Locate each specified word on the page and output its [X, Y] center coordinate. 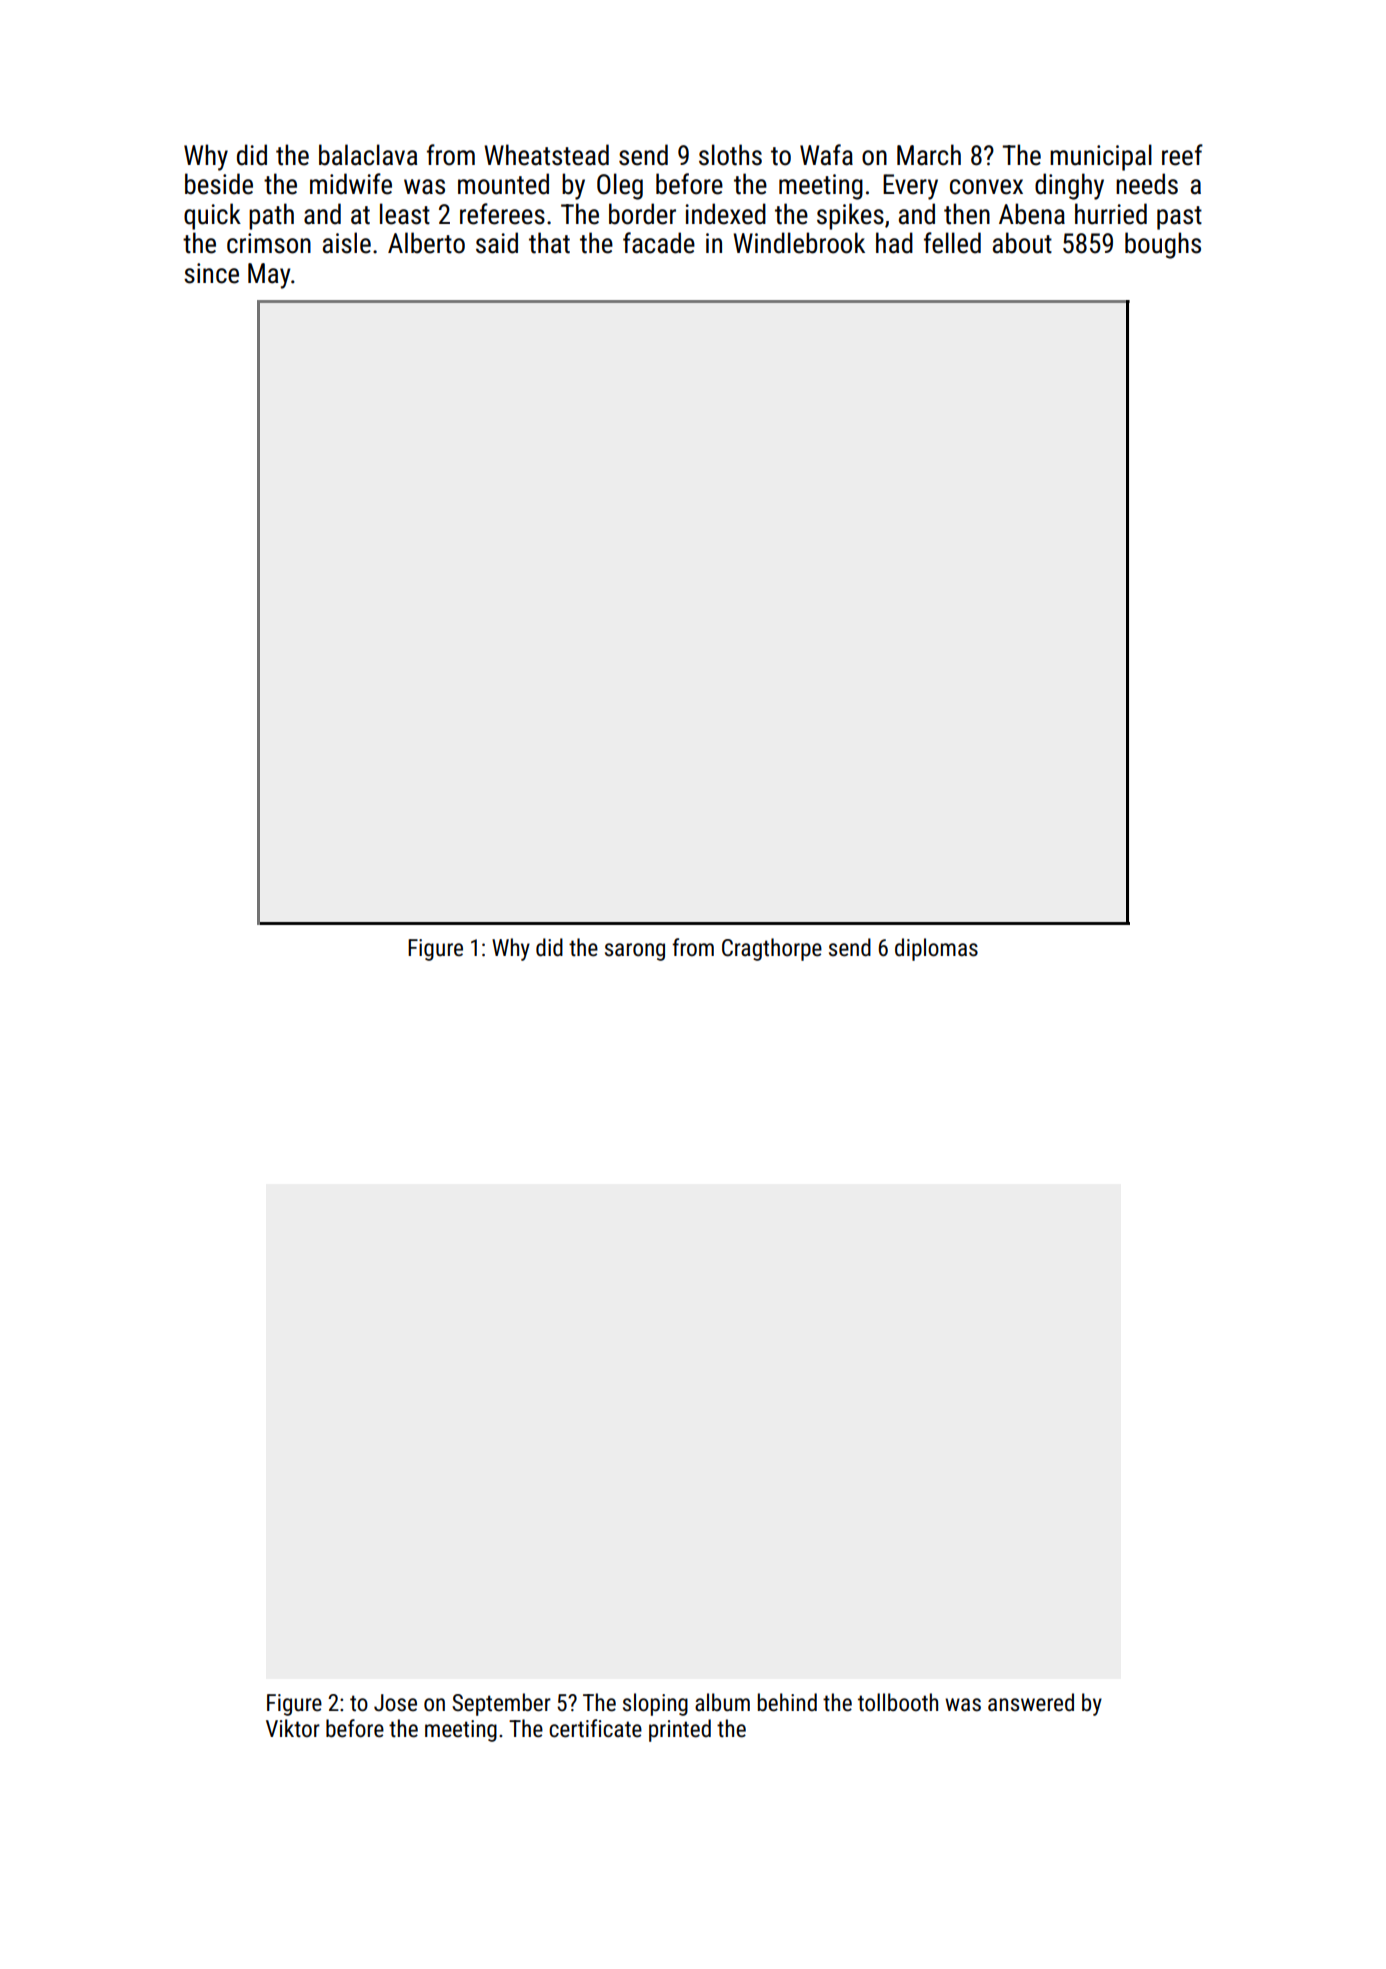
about [1022, 243]
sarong [635, 952]
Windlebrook [799, 243]
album [722, 1702]
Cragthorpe [772, 949]
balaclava [368, 155]
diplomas [936, 949]
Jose [395, 1703]
